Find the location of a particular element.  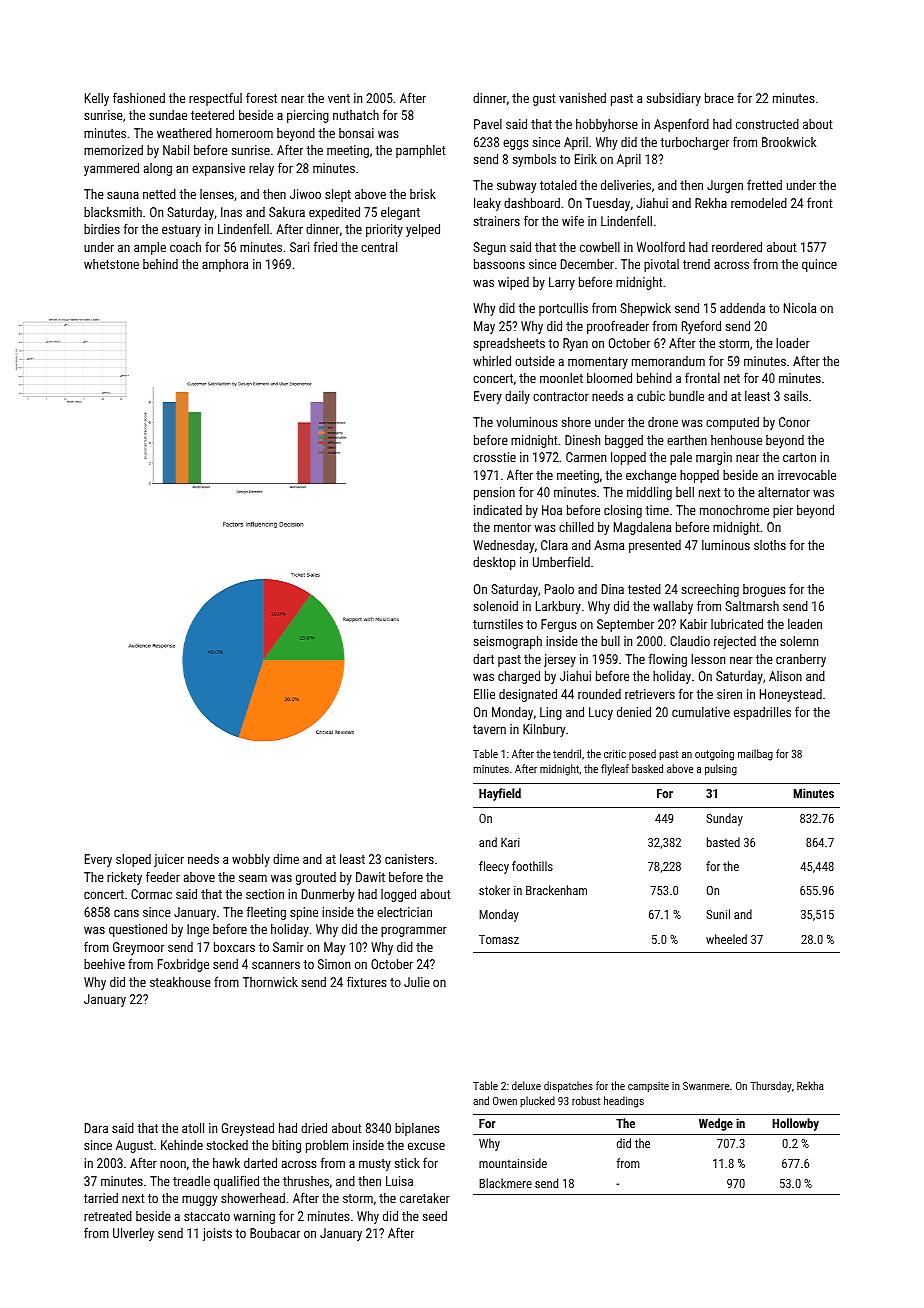

Wedge is located at coordinates (716, 1124).
